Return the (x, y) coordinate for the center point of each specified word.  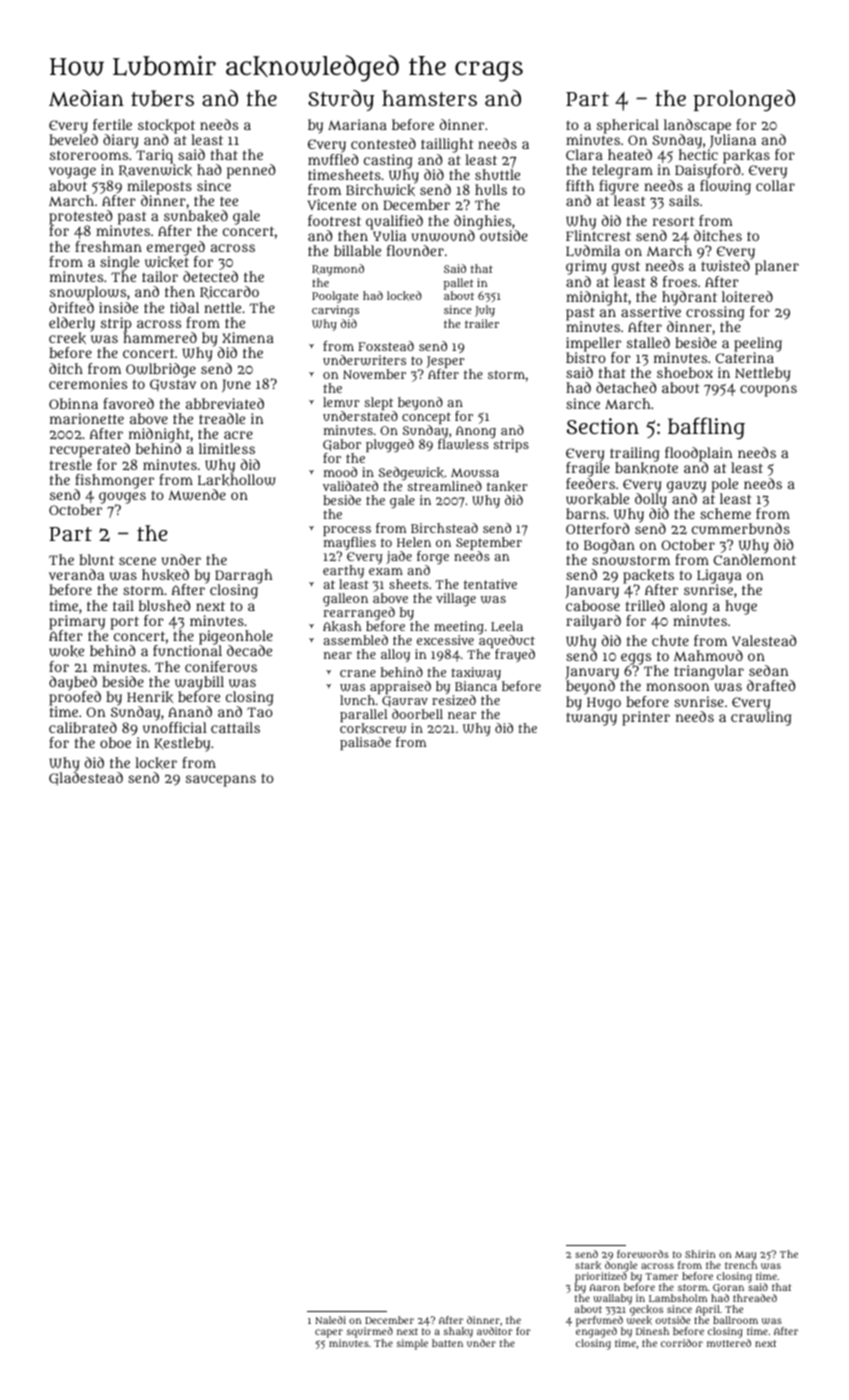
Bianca (476, 686)
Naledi (330, 1320)
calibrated (83, 727)
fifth (580, 185)
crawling (761, 718)
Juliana (733, 141)
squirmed (370, 1332)
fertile (112, 124)
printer (646, 718)
